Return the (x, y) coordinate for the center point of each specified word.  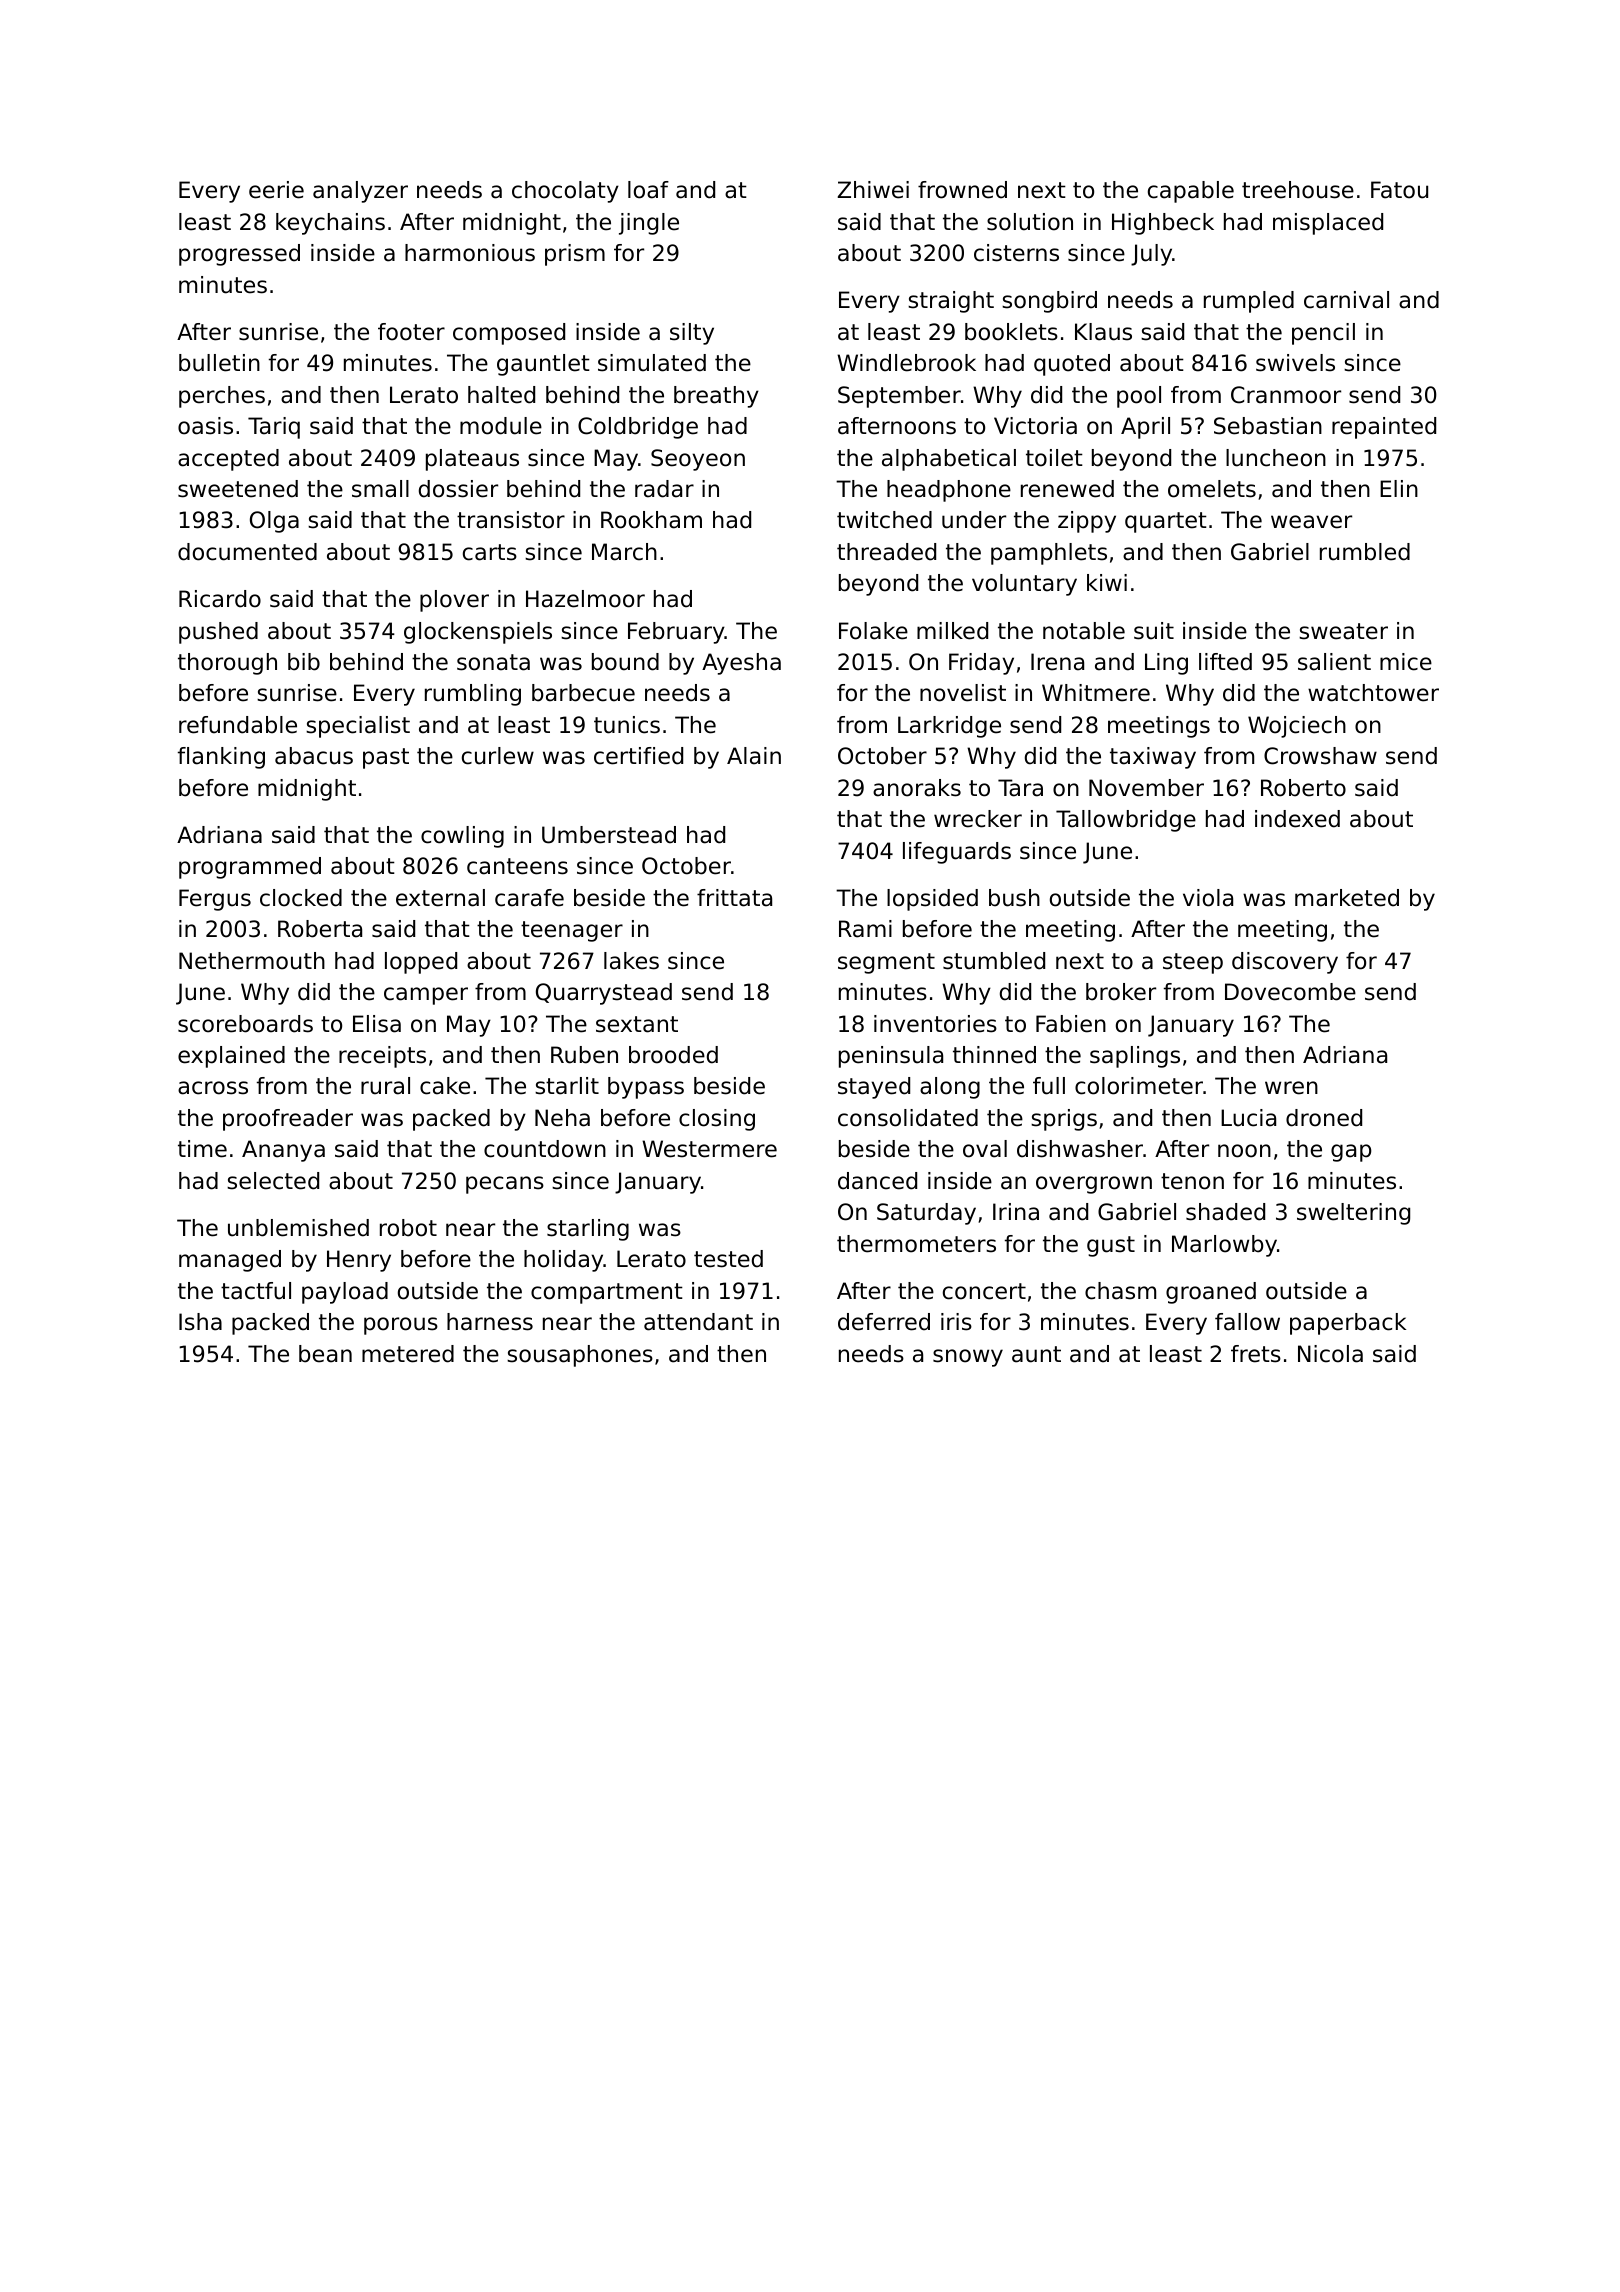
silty (692, 334)
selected (273, 1181)
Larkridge (949, 727)
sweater (1343, 631)
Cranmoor (1286, 395)
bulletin (219, 363)
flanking (221, 758)
